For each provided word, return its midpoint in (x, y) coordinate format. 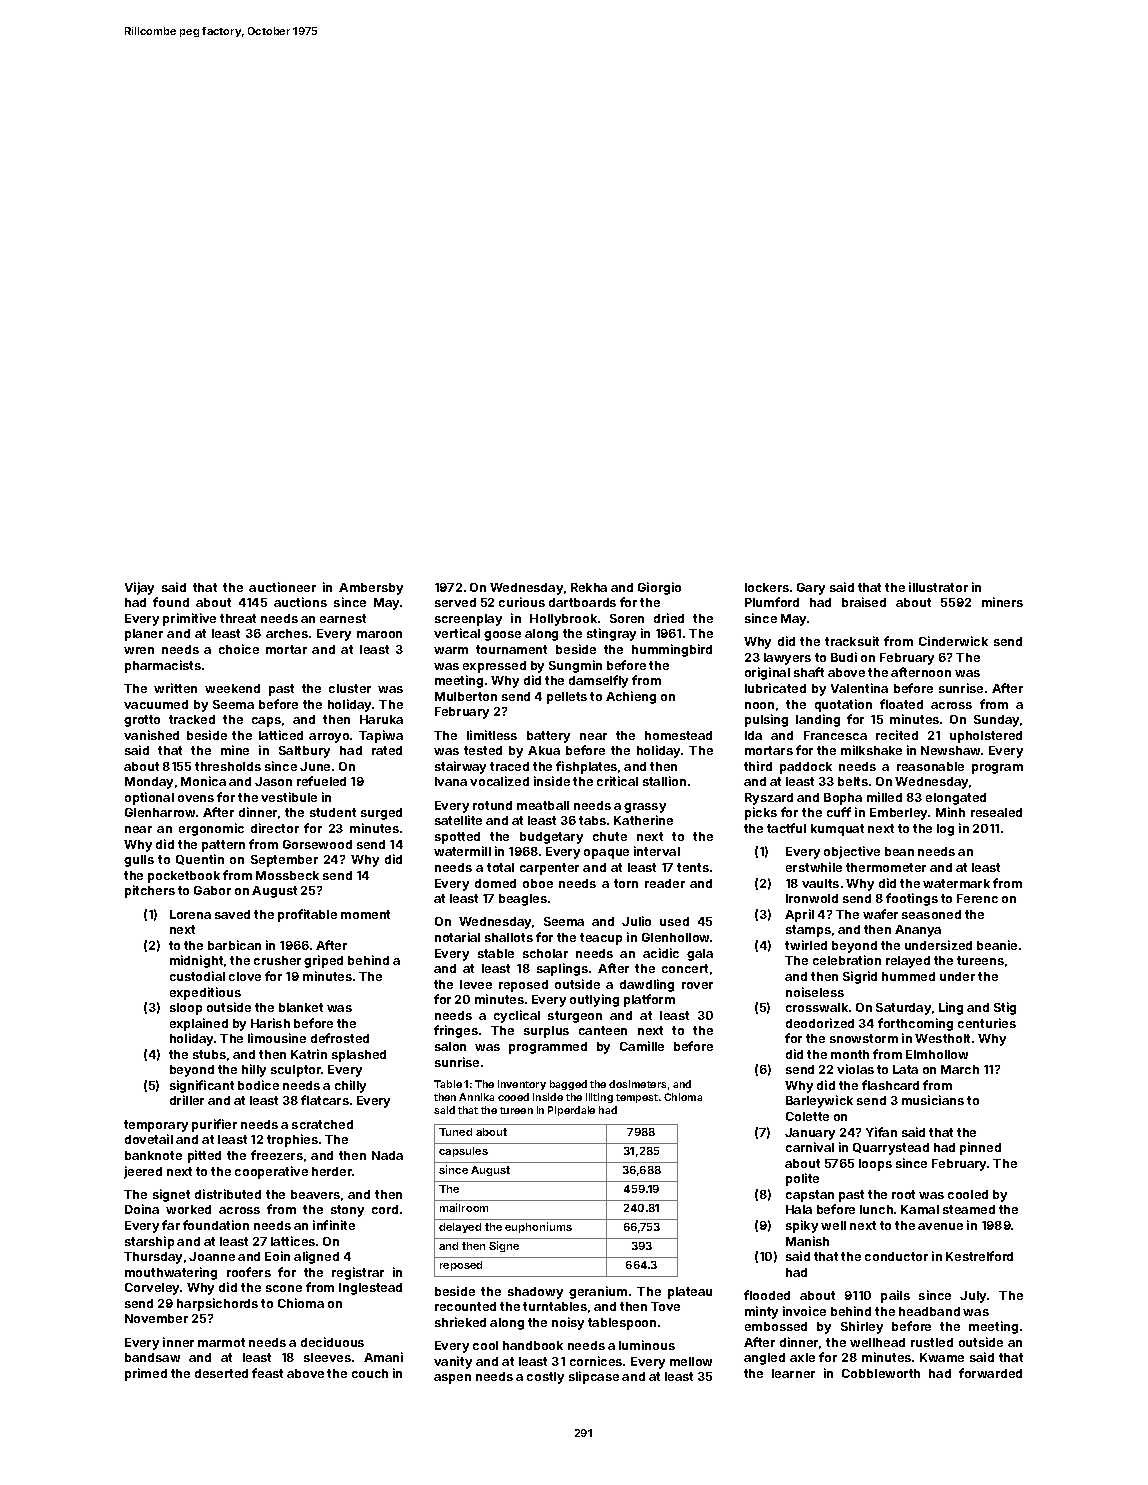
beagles (523, 900)
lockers (767, 587)
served (455, 602)
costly (545, 1378)
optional (149, 798)
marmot (221, 1342)
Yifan (881, 1132)
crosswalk (817, 1007)
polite (802, 1179)
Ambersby (371, 589)
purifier (214, 1125)
